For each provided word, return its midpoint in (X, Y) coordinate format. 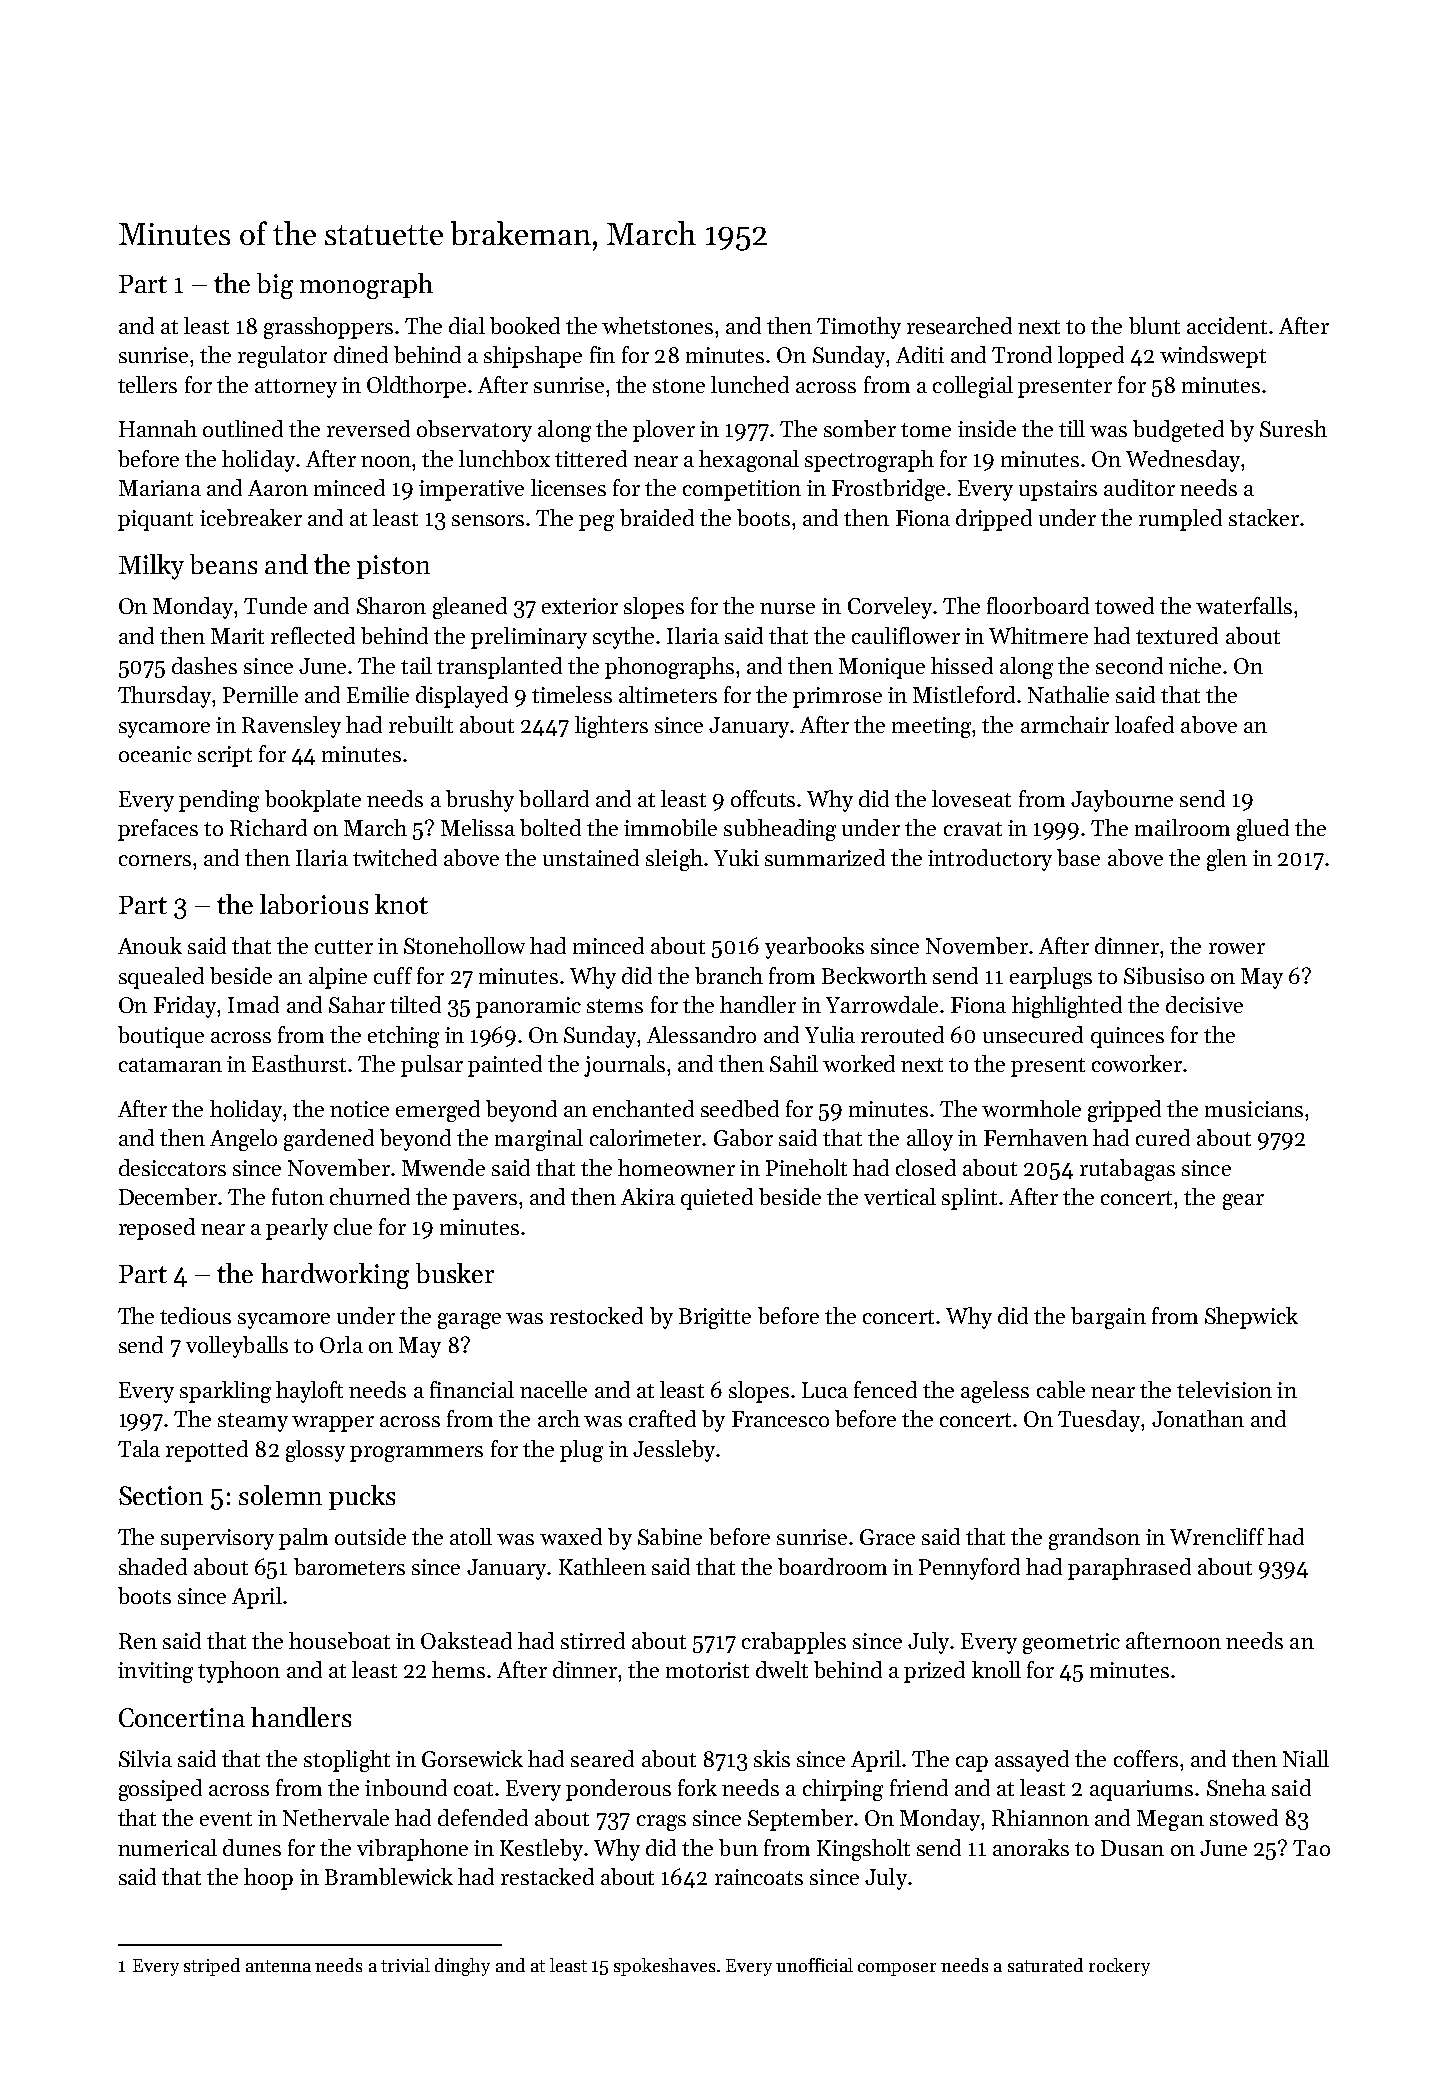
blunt (1154, 325)
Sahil (794, 1063)
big (275, 286)
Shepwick (1251, 1318)
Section (161, 1495)
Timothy (859, 328)
